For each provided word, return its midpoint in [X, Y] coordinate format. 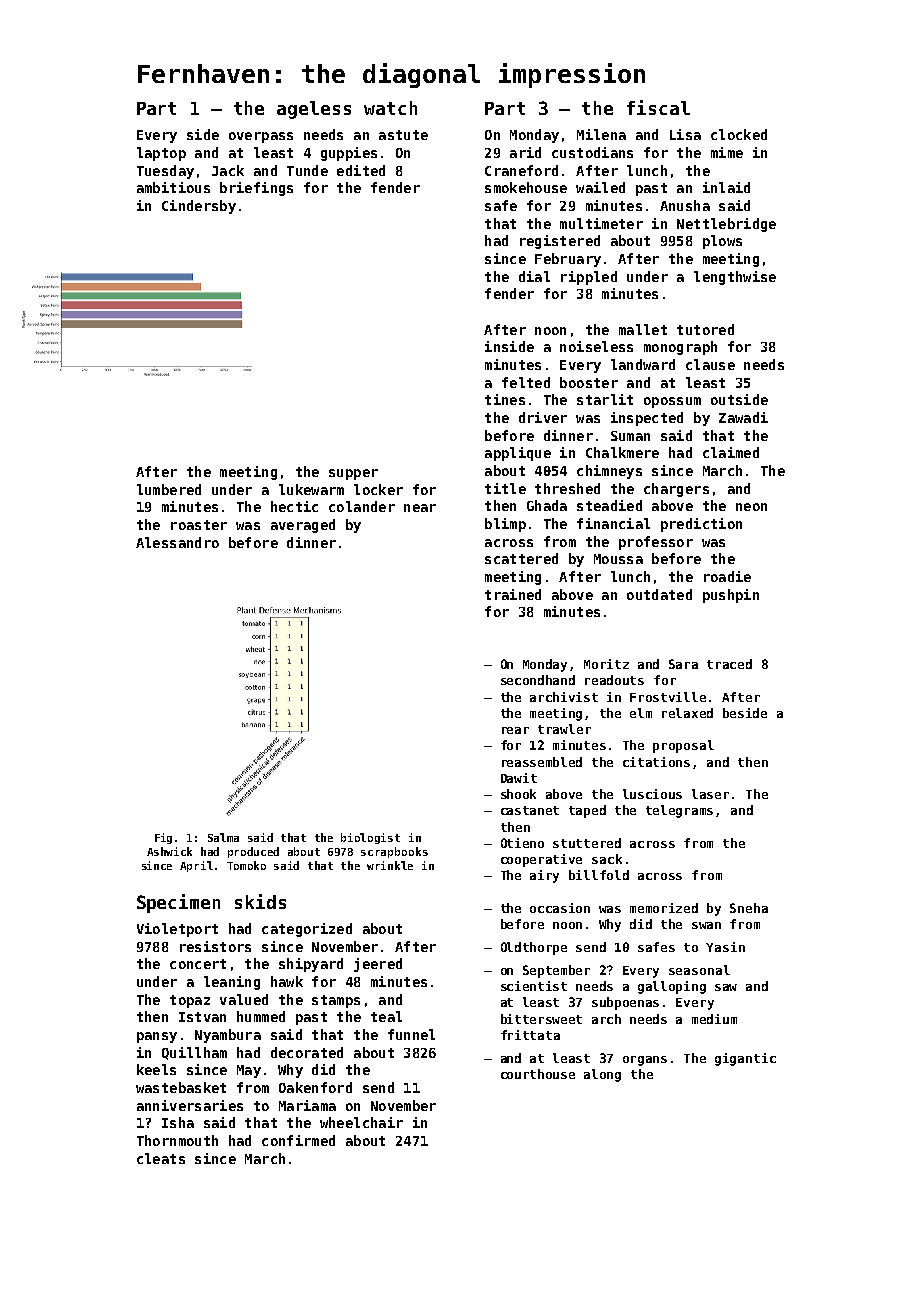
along [602, 1075]
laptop [161, 154]
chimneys [609, 472]
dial [534, 276]
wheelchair [361, 1122]
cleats [161, 1158]
